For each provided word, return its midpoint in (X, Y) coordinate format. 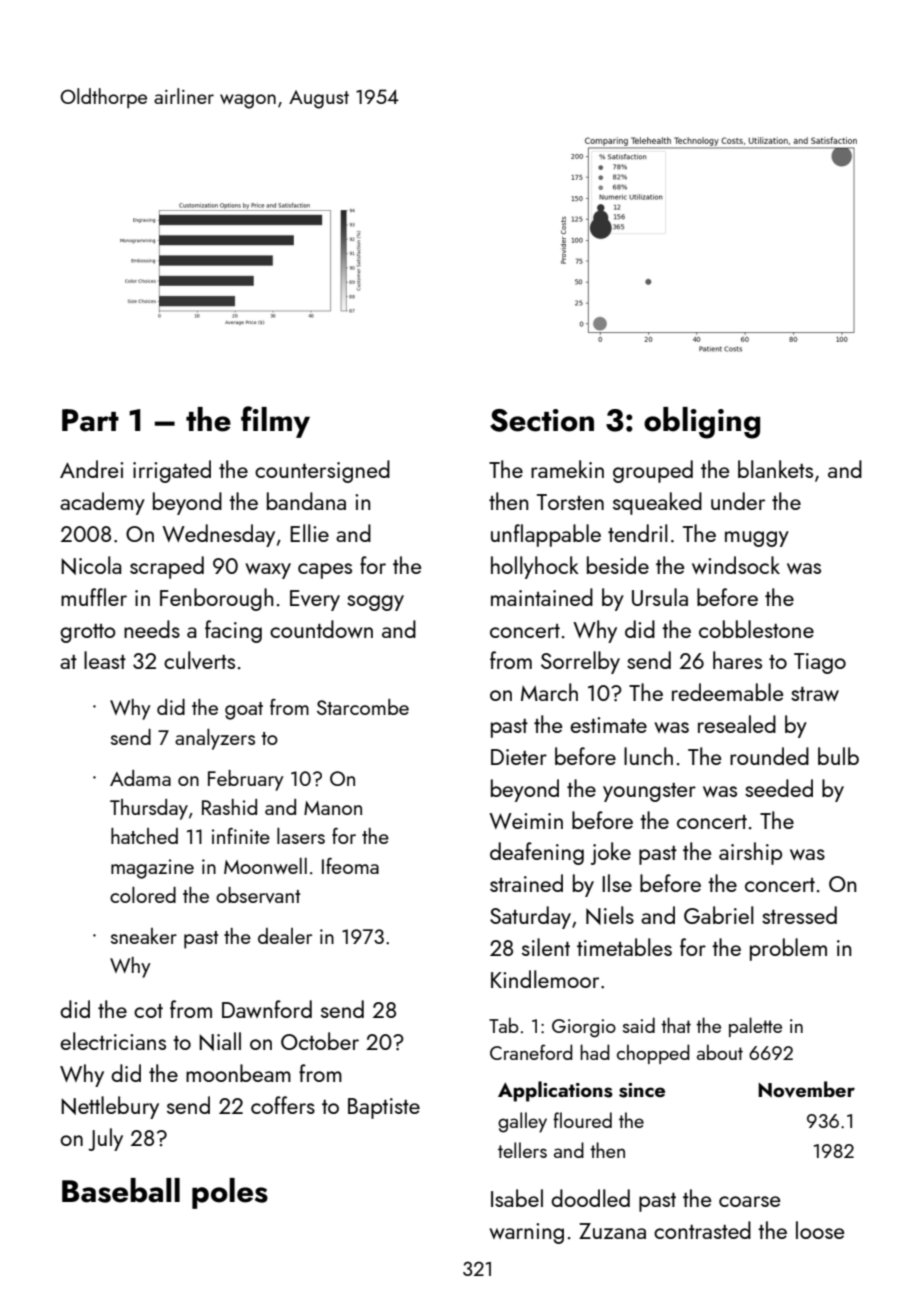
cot (148, 1011)
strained (526, 883)
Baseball (121, 1190)
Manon (333, 808)
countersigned (322, 471)
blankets (775, 469)
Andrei (91, 469)
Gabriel (719, 915)
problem (788, 949)
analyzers (215, 739)
